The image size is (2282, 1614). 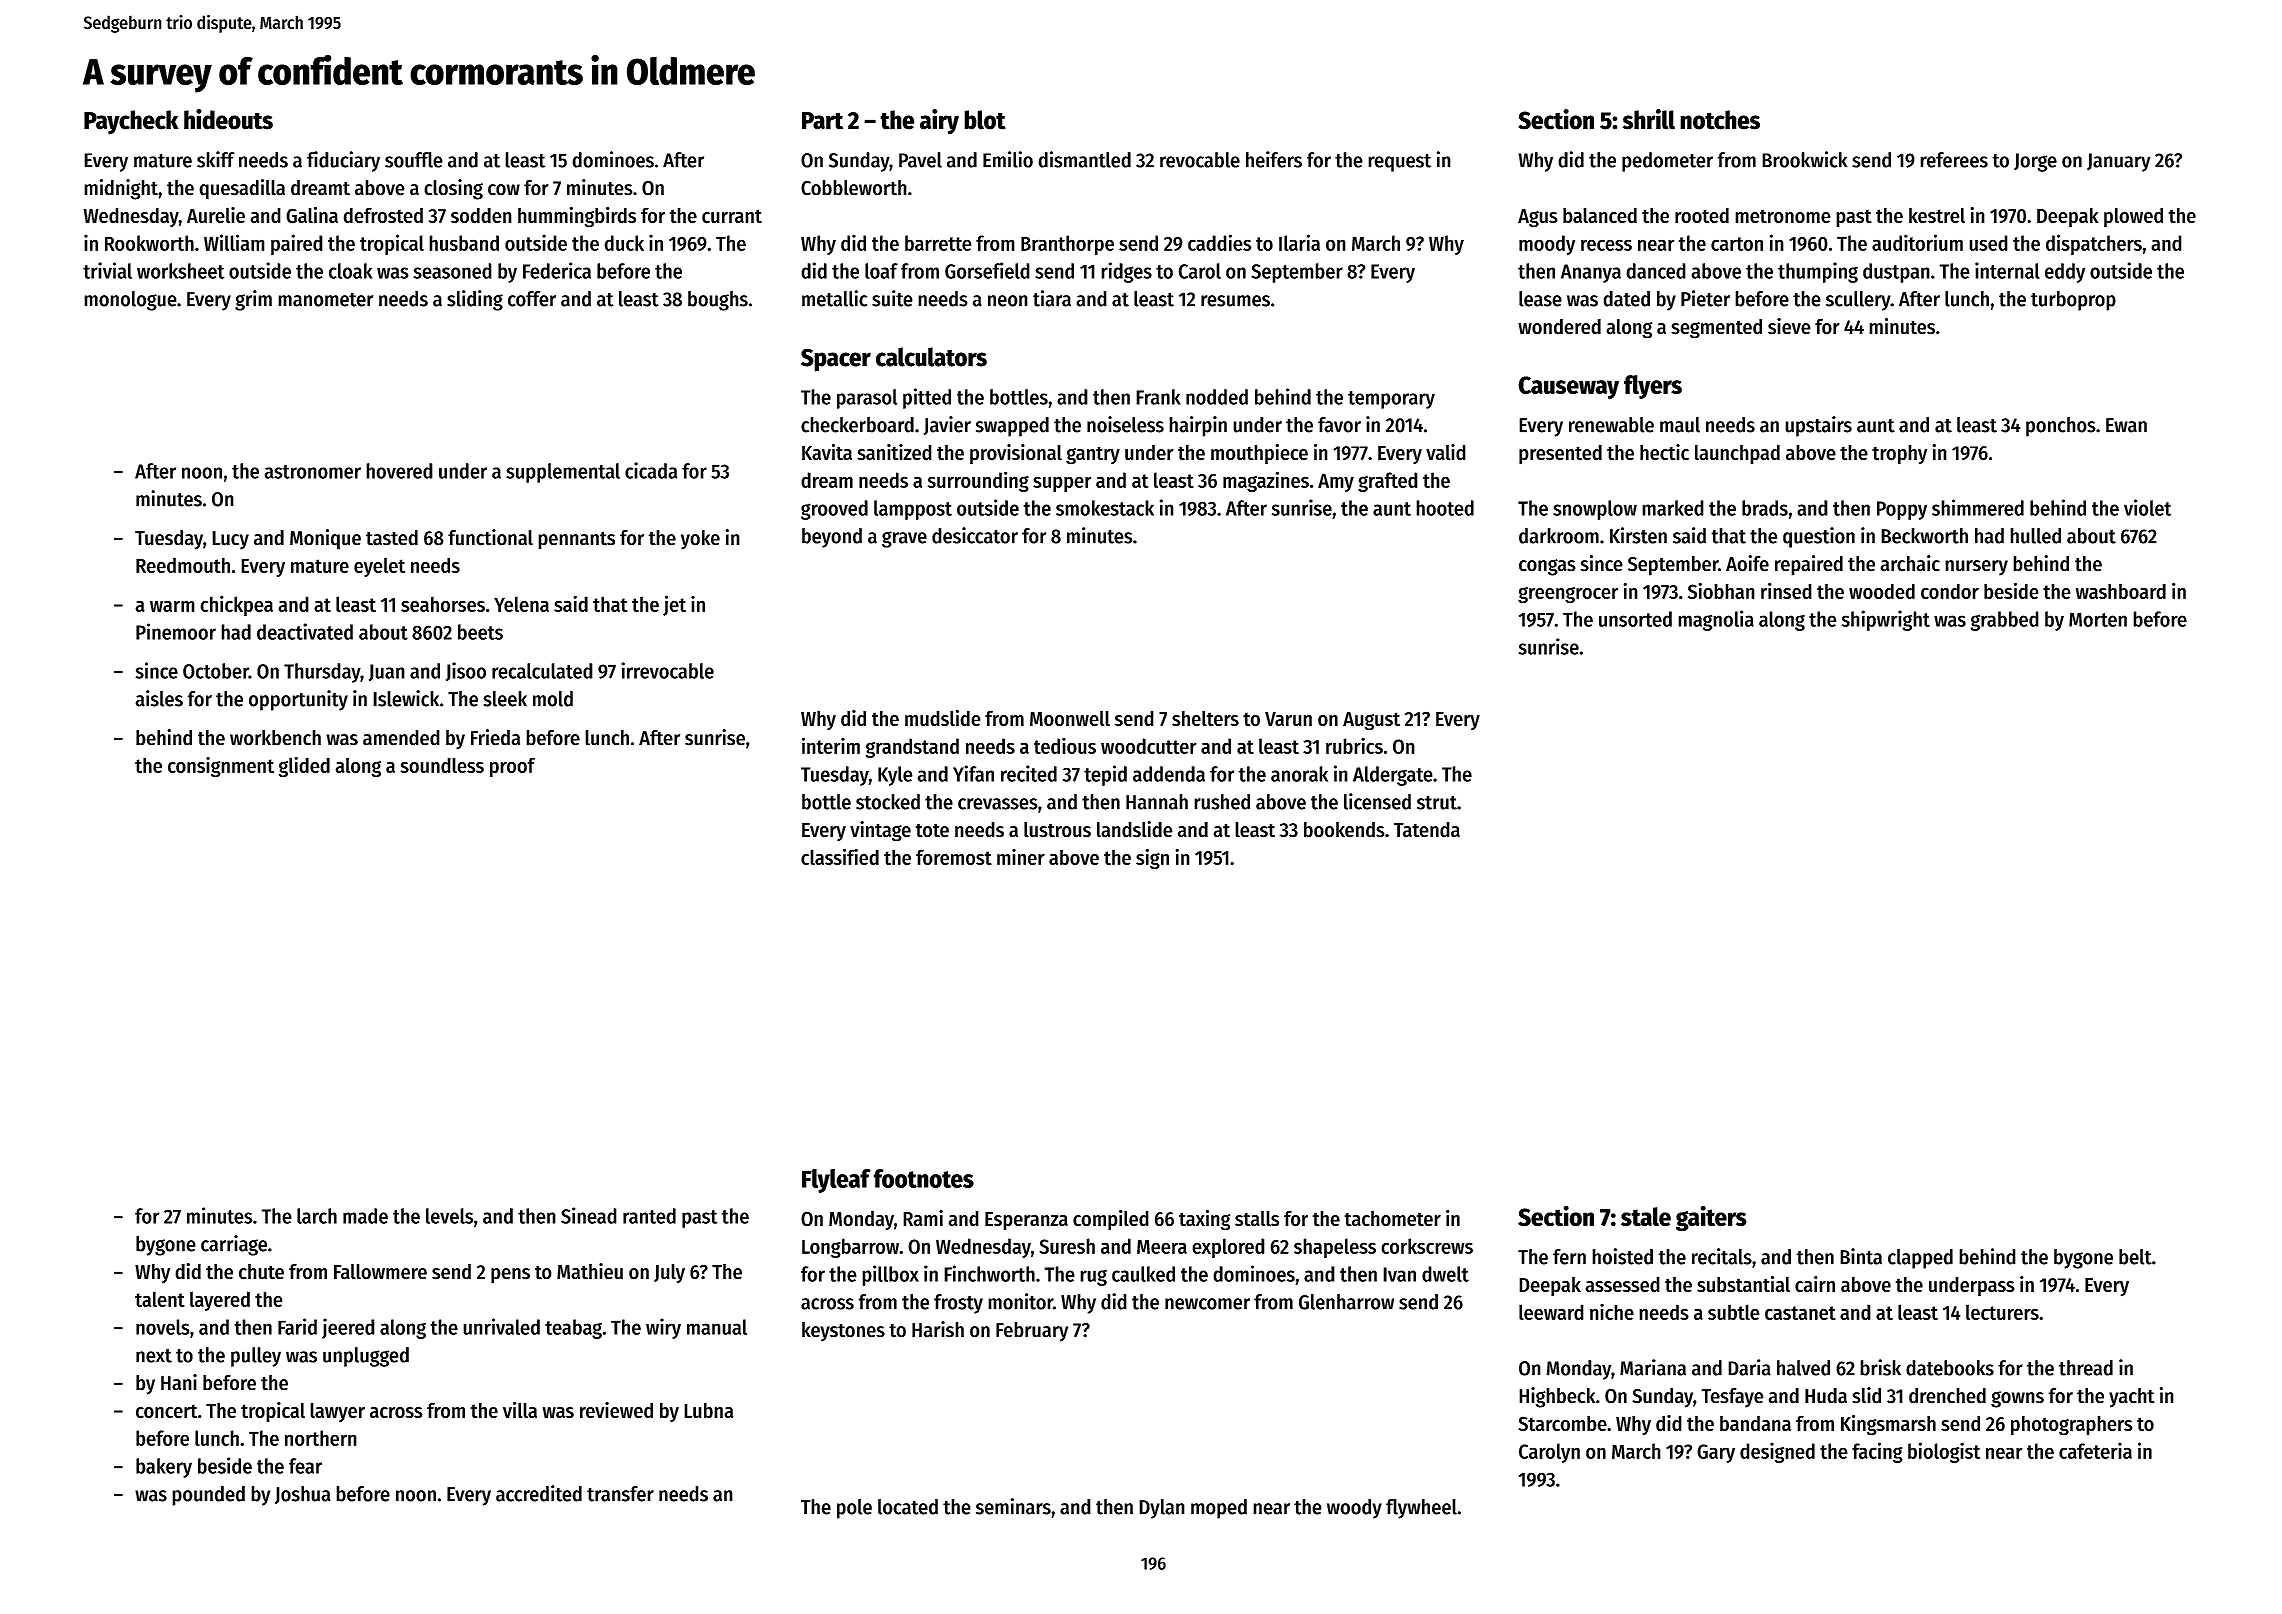 What do you see at coordinates (1421, 1509) in the page?
I see `flywheel` at bounding box center [1421, 1509].
